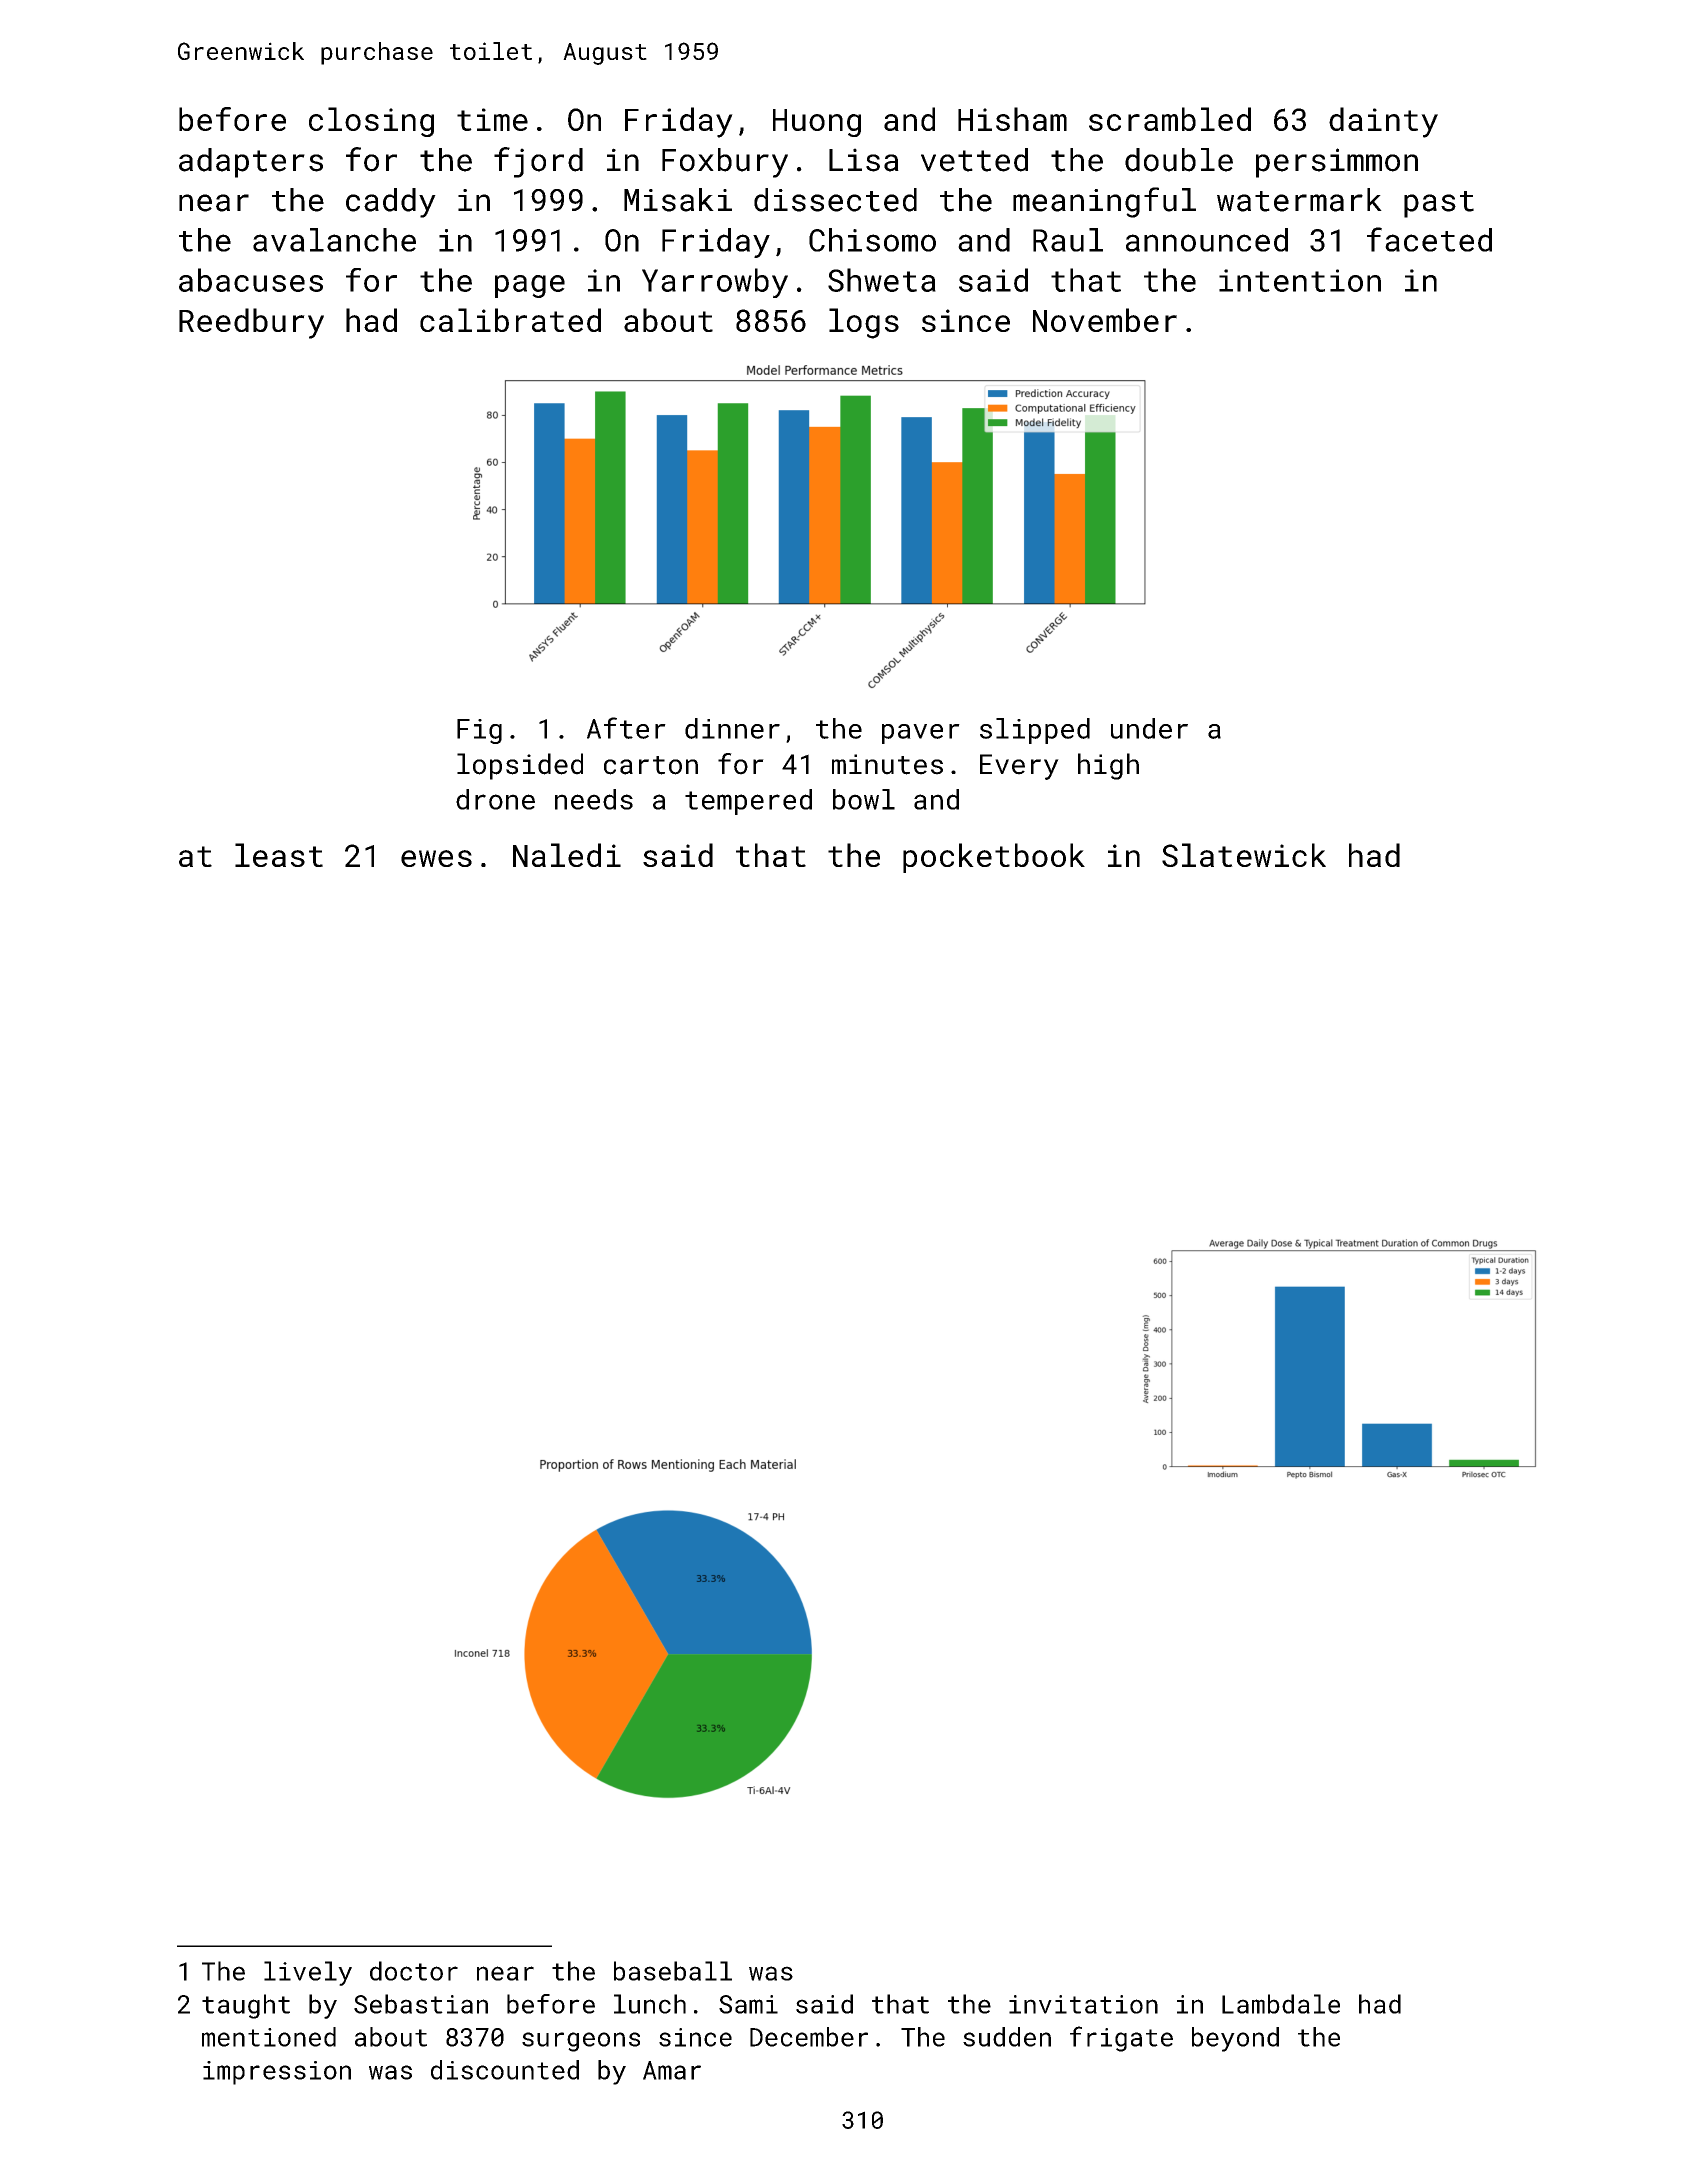  I want to click on Lambdale, so click(1281, 2004).
